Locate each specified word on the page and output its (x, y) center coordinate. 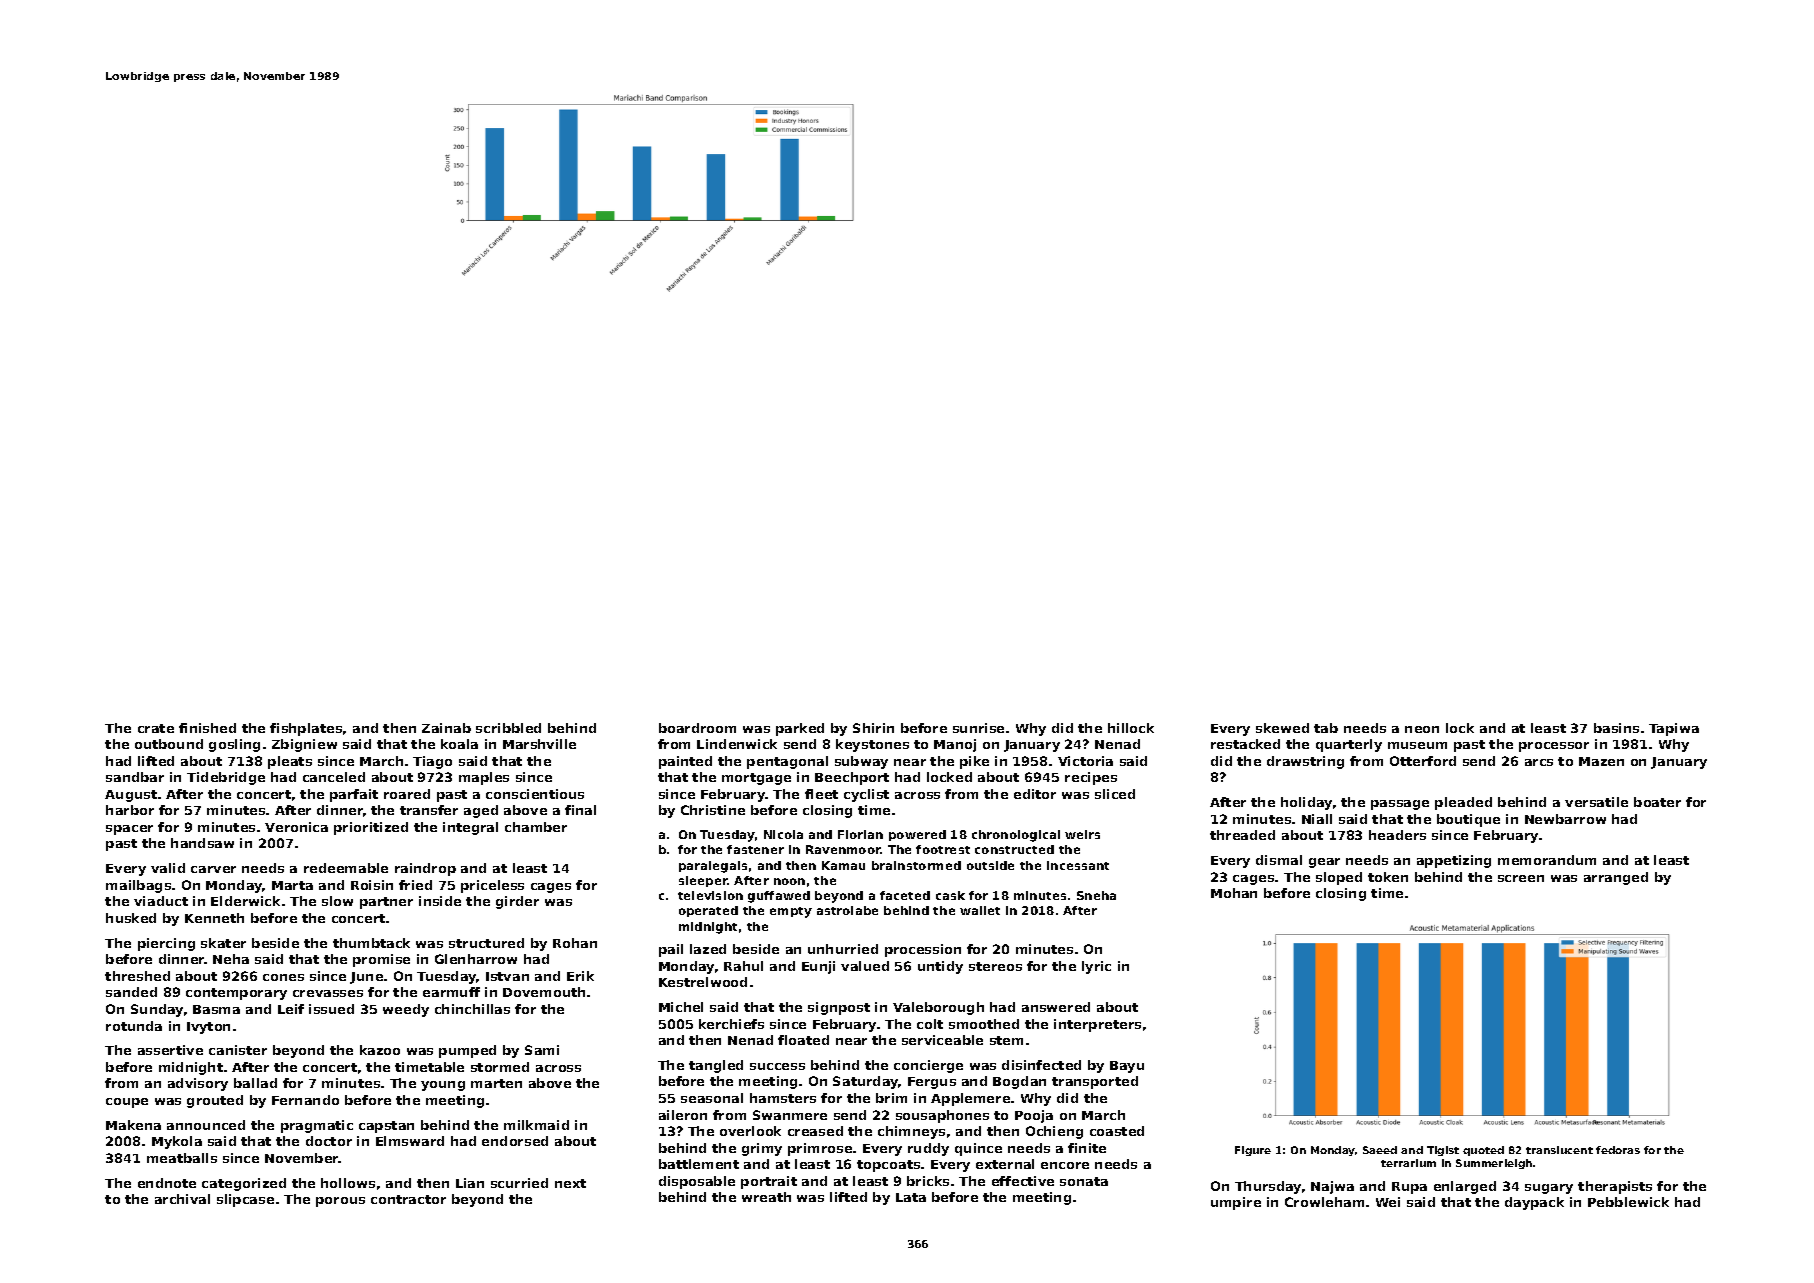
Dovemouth (544, 992)
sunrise (978, 728)
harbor (130, 810)
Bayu (1127, 1067)
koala (459, 744)
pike (974, 762)
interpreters (1097, 1025)
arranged (1616, 878)
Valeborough (938, 1008)
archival (182, 1199)
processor (1554, 747)
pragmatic (317, 1126)
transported (1095, 1082)
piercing (166, 944)
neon (1422, 729)
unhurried (843, 949)
